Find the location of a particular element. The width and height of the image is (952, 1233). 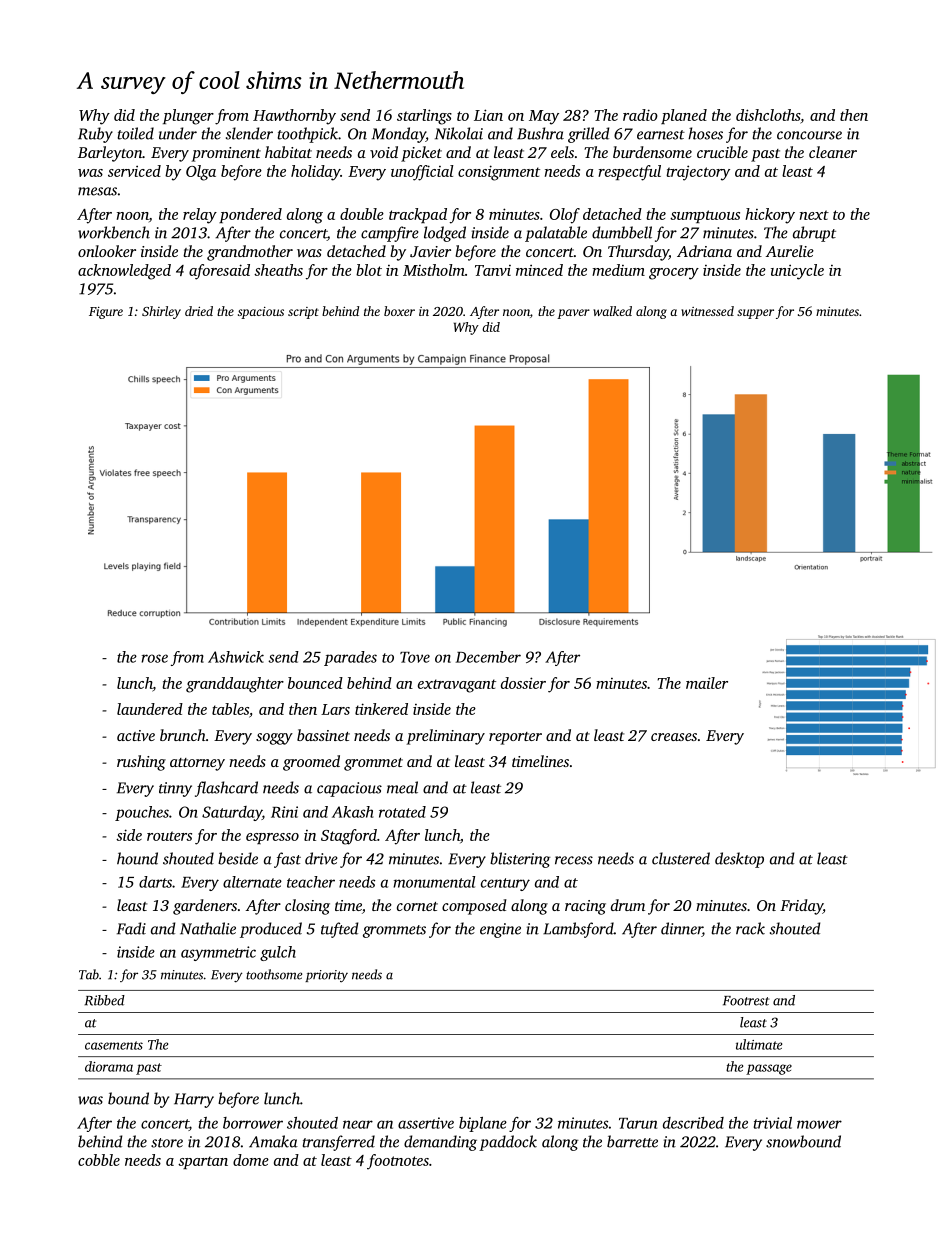

radio is located at coordinates (640, 115).
